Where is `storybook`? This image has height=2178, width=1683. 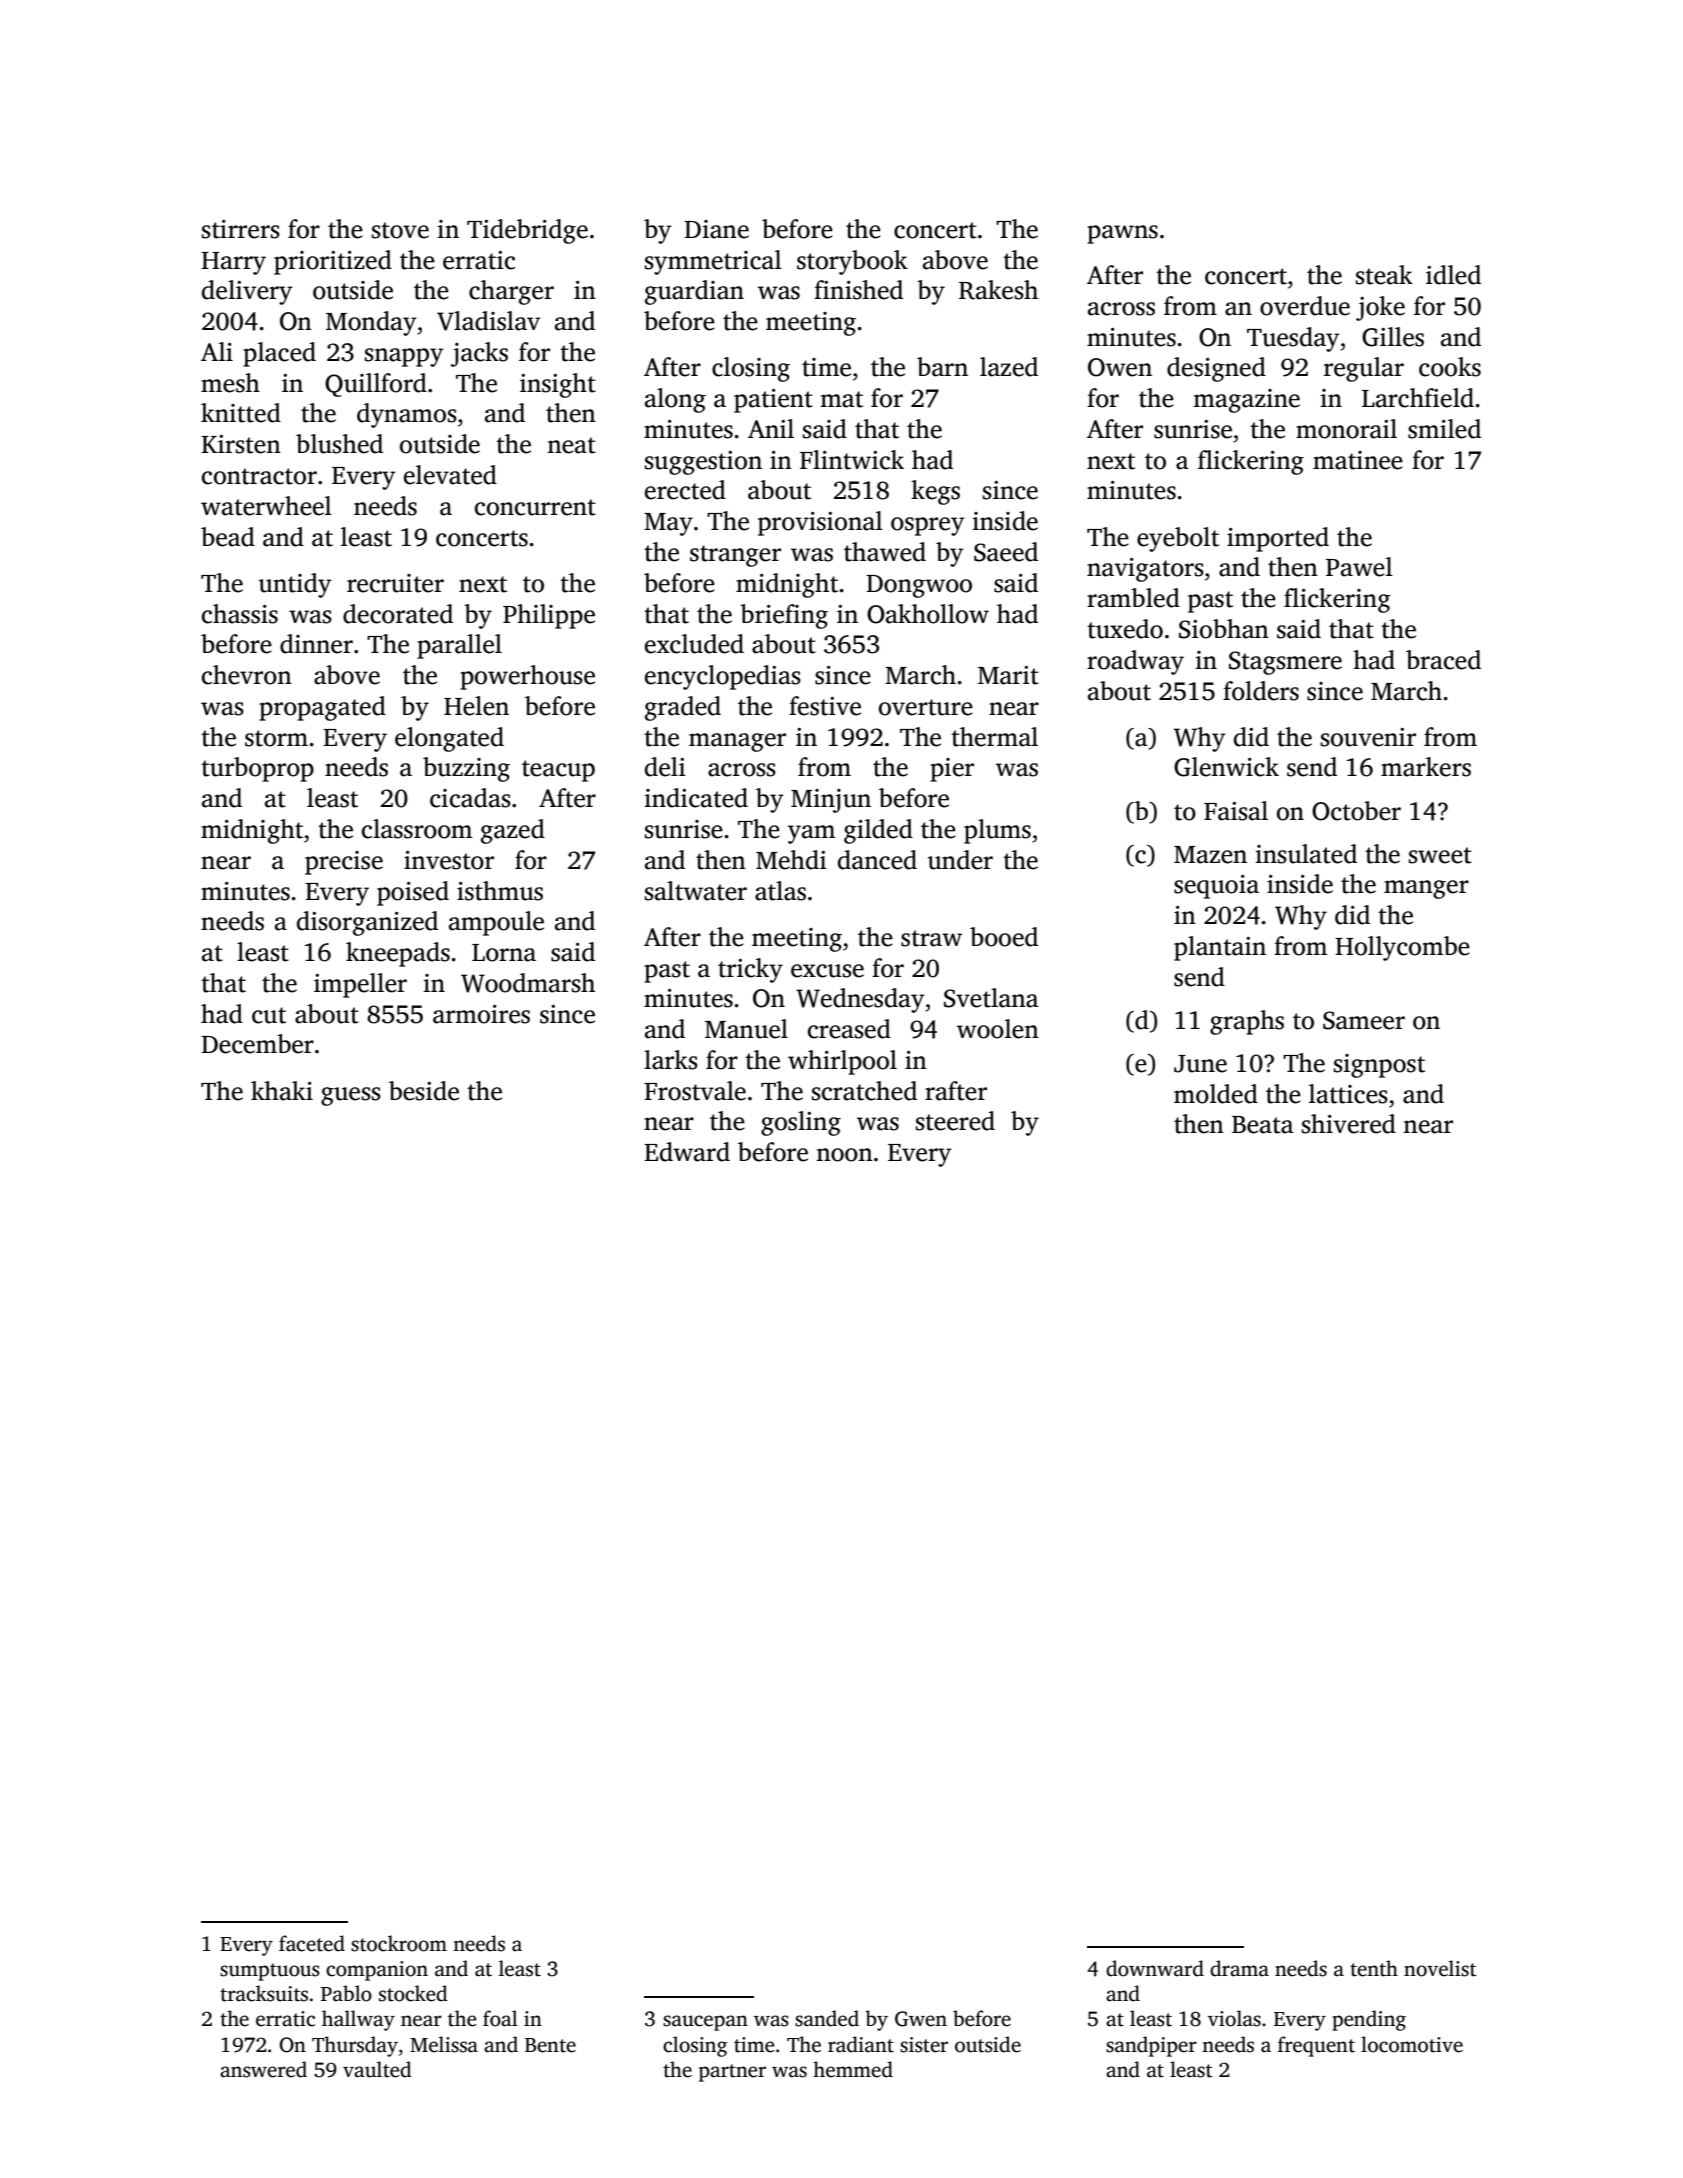 storybook is located at coordinates (852, 262).
